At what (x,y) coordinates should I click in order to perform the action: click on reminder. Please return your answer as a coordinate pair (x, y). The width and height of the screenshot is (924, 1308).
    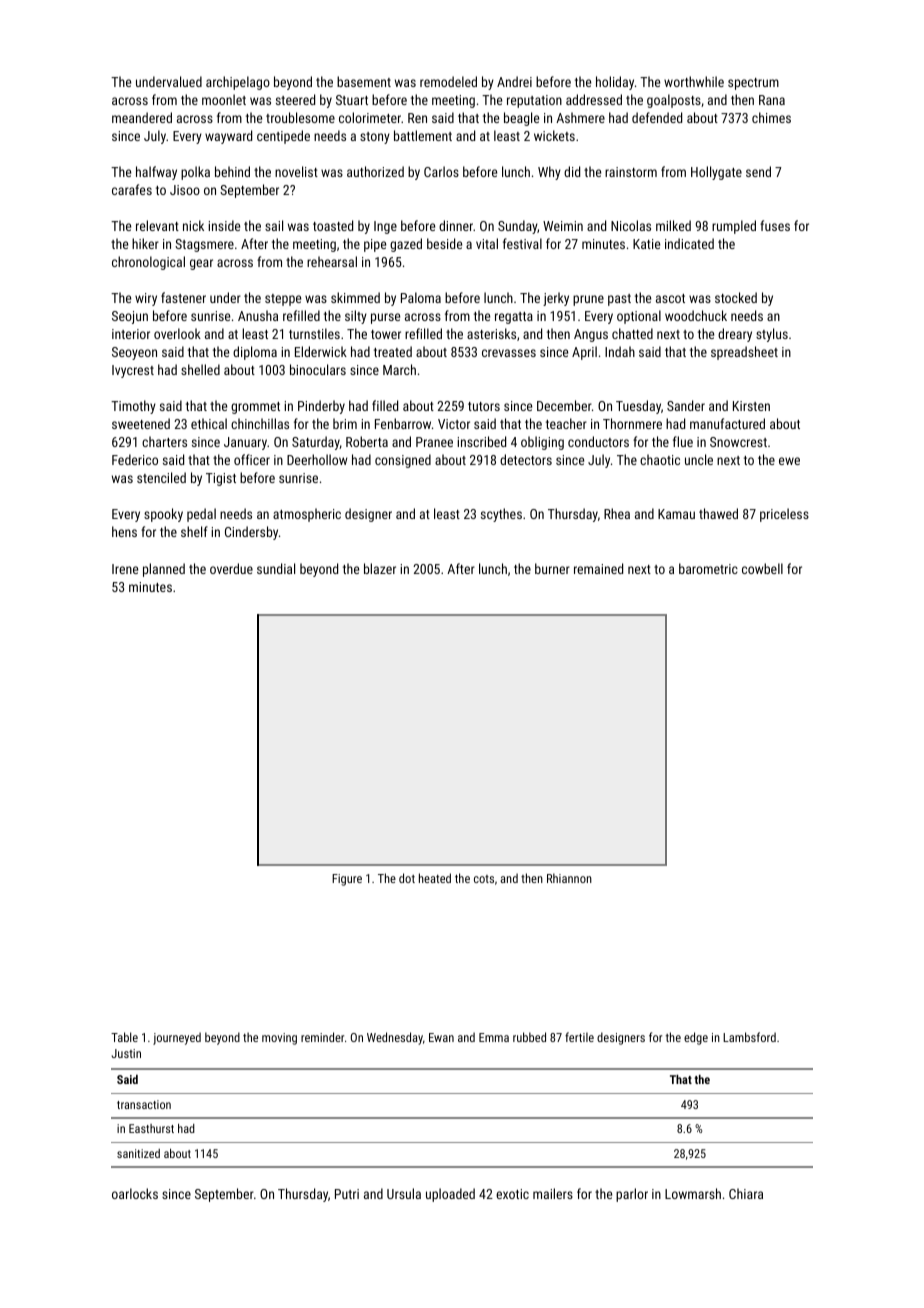
    Looking at the image, I should click on (322, 1037).
